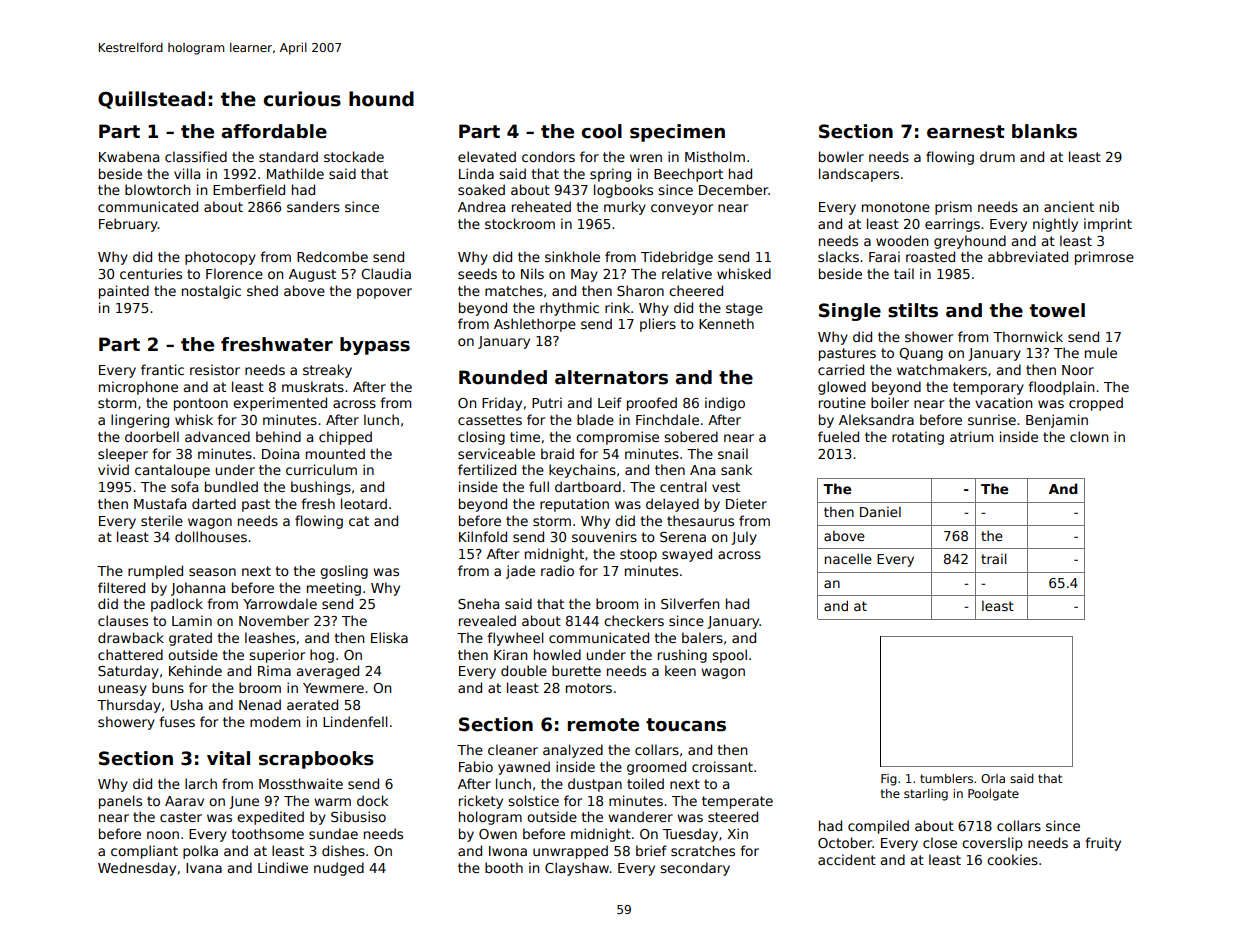 The height and width of the image is (952, 1233). Describe the element at coordinates (952, 225) in the image. I see `earrings` at that location.
